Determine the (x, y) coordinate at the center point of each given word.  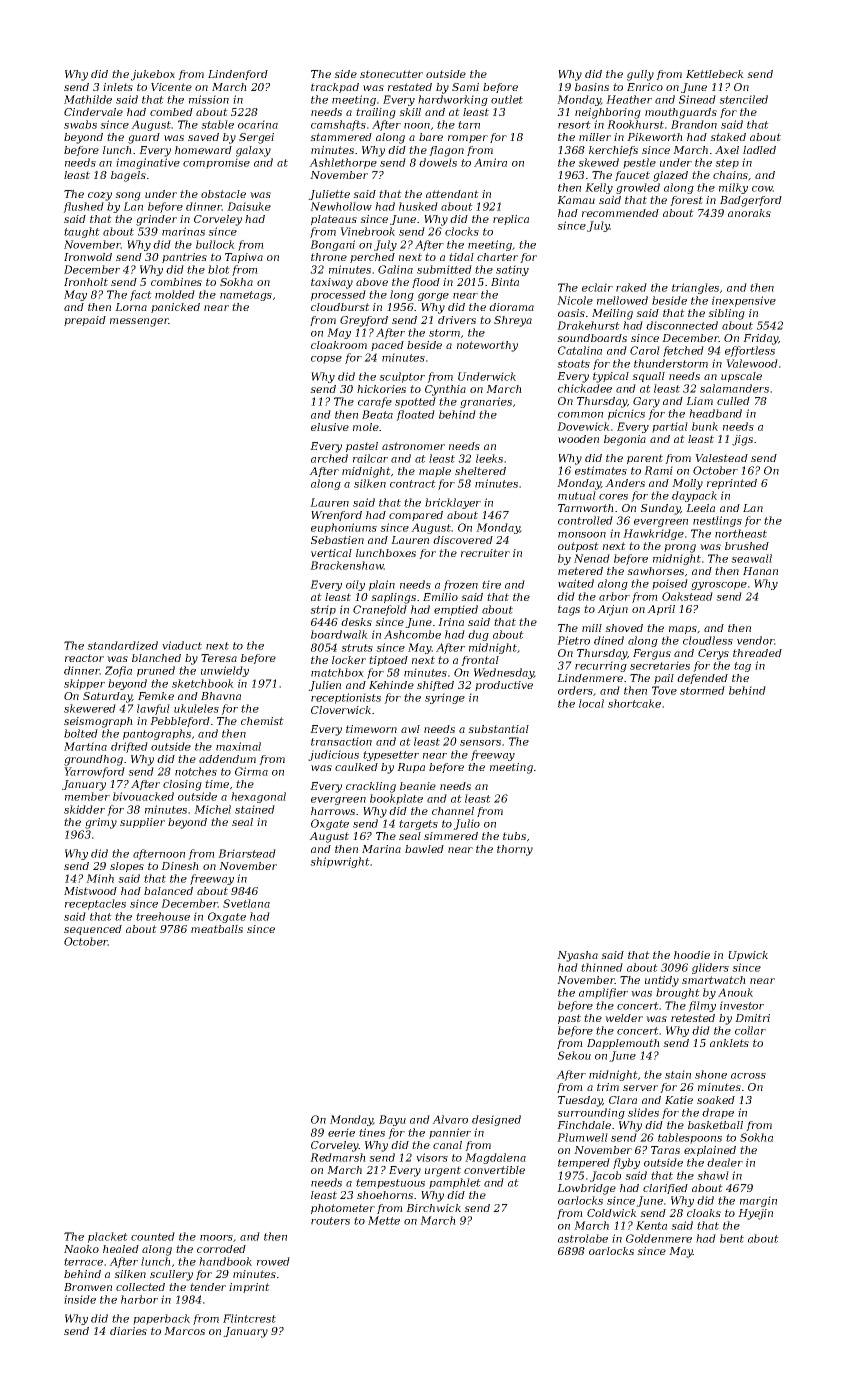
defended (702, 679)
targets (418, 825)
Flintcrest (249, 1318)
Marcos (184, 1331)
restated (410, 87)
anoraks (749, 213)
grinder (156, 220)
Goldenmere (659, 1238)
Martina (85, 746)
